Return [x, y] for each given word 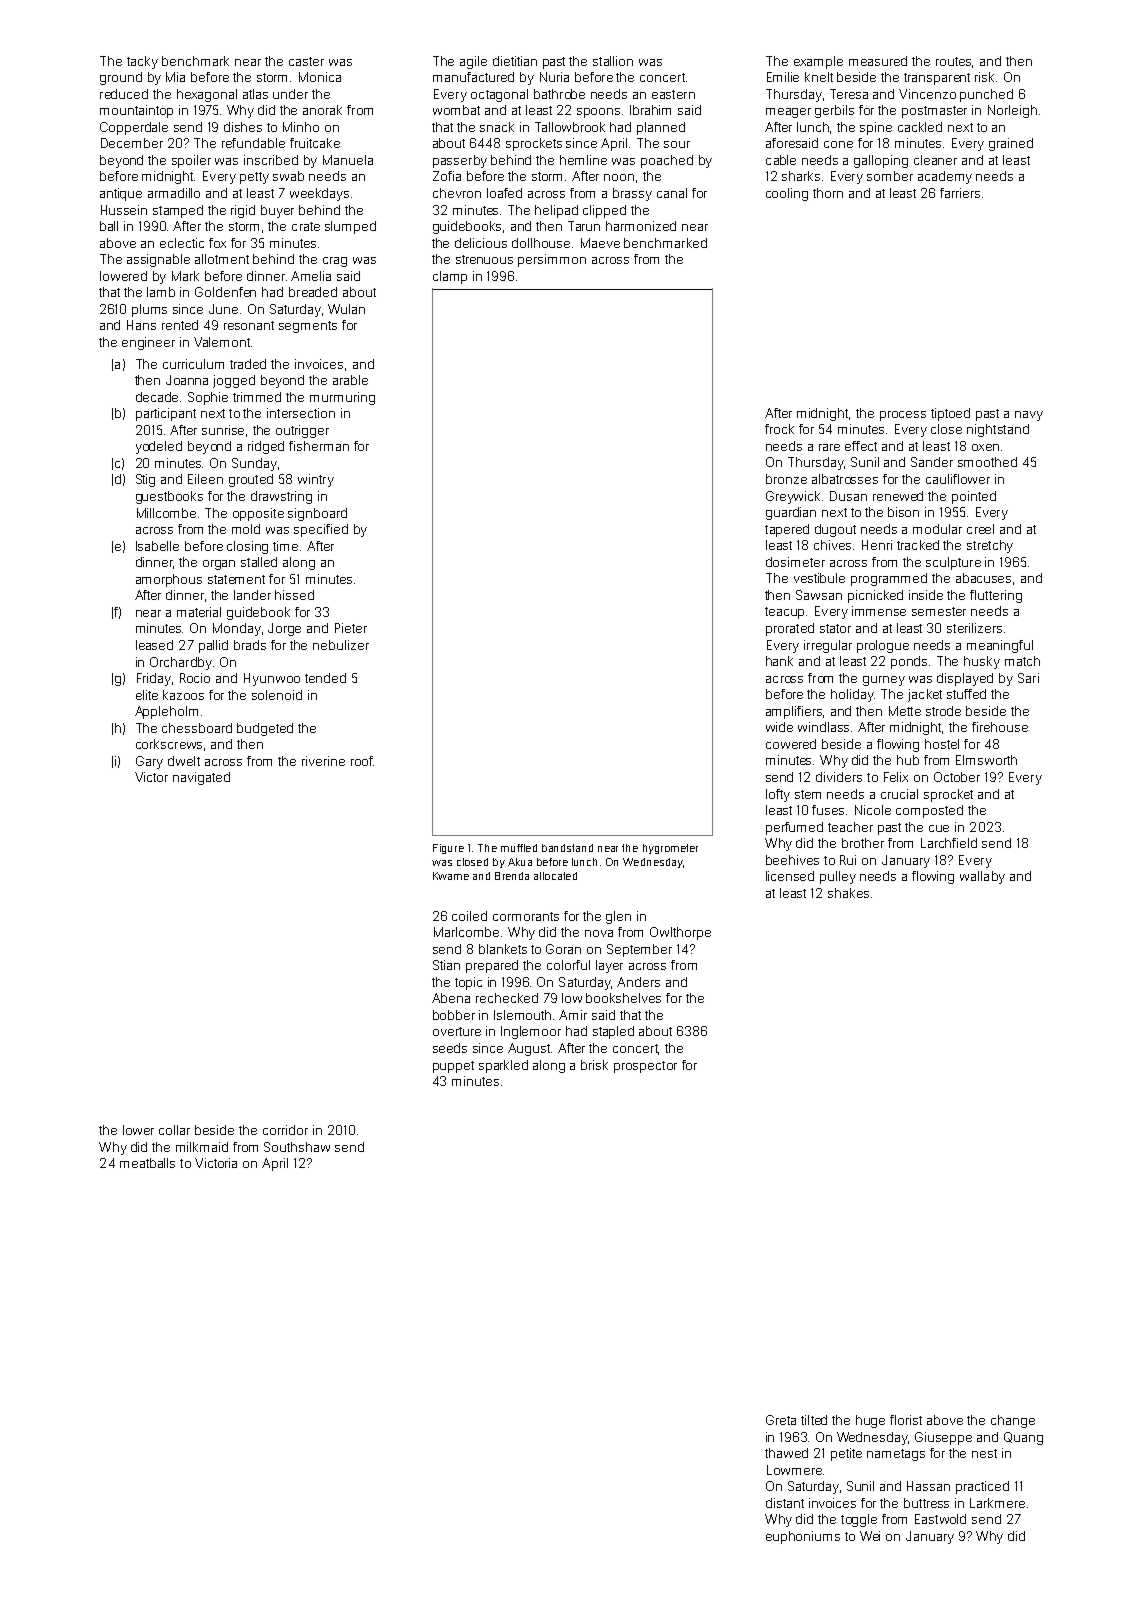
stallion [613, 61]
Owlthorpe [680, 933]
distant [785, 1503]
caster [306, 61]
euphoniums [803, 1537]
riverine [323, 761]
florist [906, 1420]
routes [953, 61]
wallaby [982, 877]
